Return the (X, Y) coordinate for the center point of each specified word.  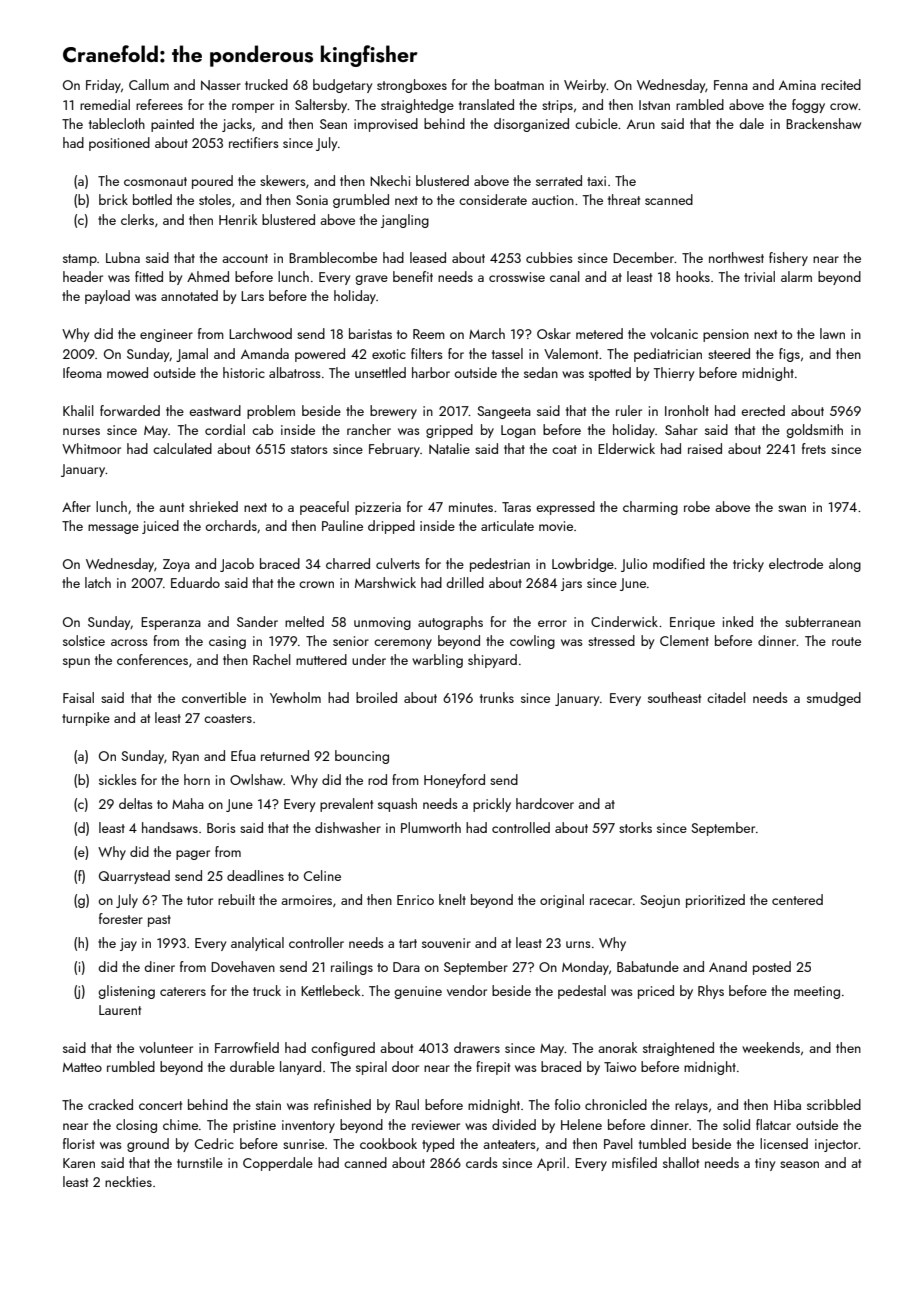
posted (772, 968)
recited (841, 84)
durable (252, 1066)
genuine (418, 992)
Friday (103, 86)
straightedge (417, 106)
